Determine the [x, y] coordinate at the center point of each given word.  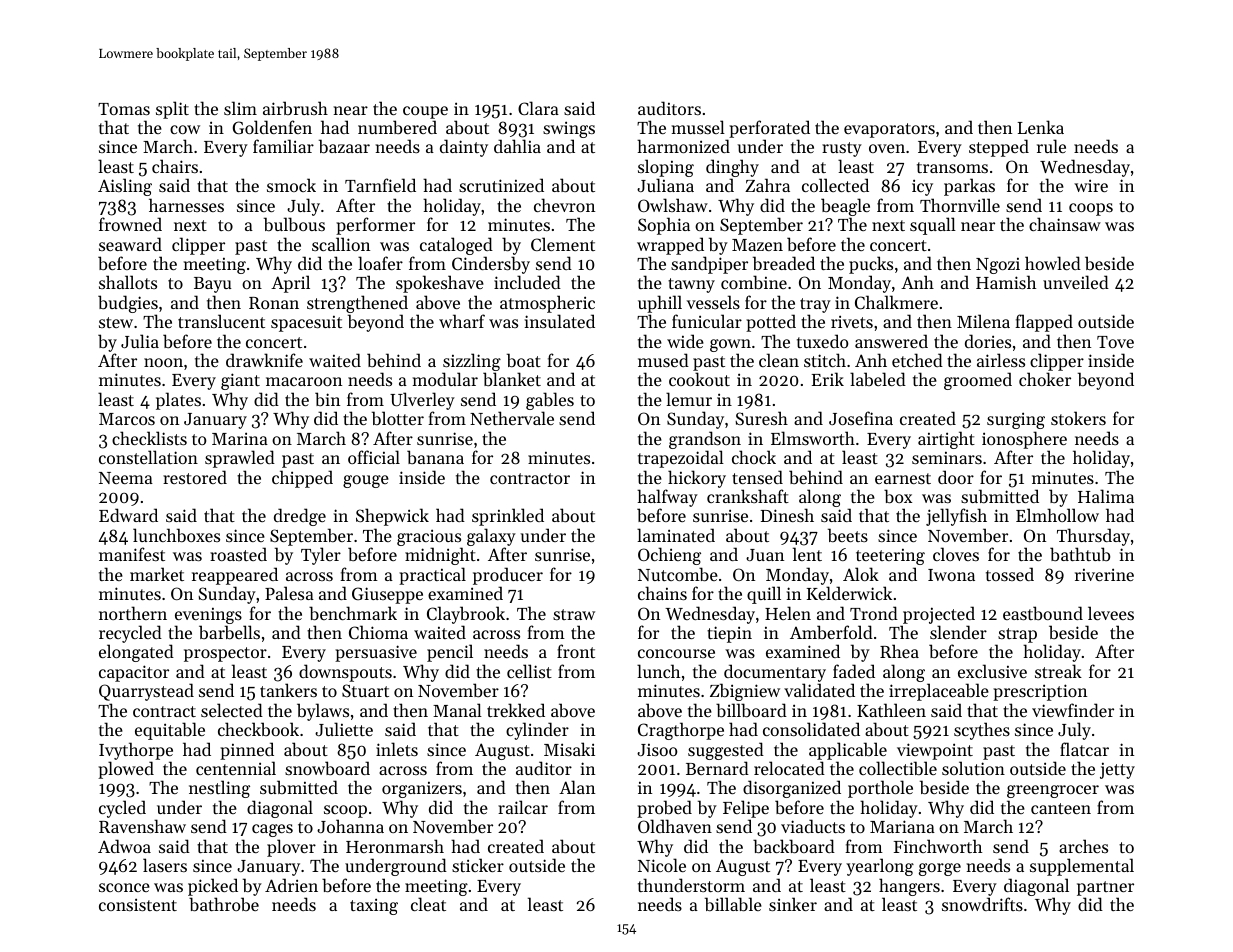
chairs [175, 166]
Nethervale [512, 418]
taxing [374, 906]
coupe [425, 112]
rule [1051, 146]
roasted [238, 554]
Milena [983, 321]
